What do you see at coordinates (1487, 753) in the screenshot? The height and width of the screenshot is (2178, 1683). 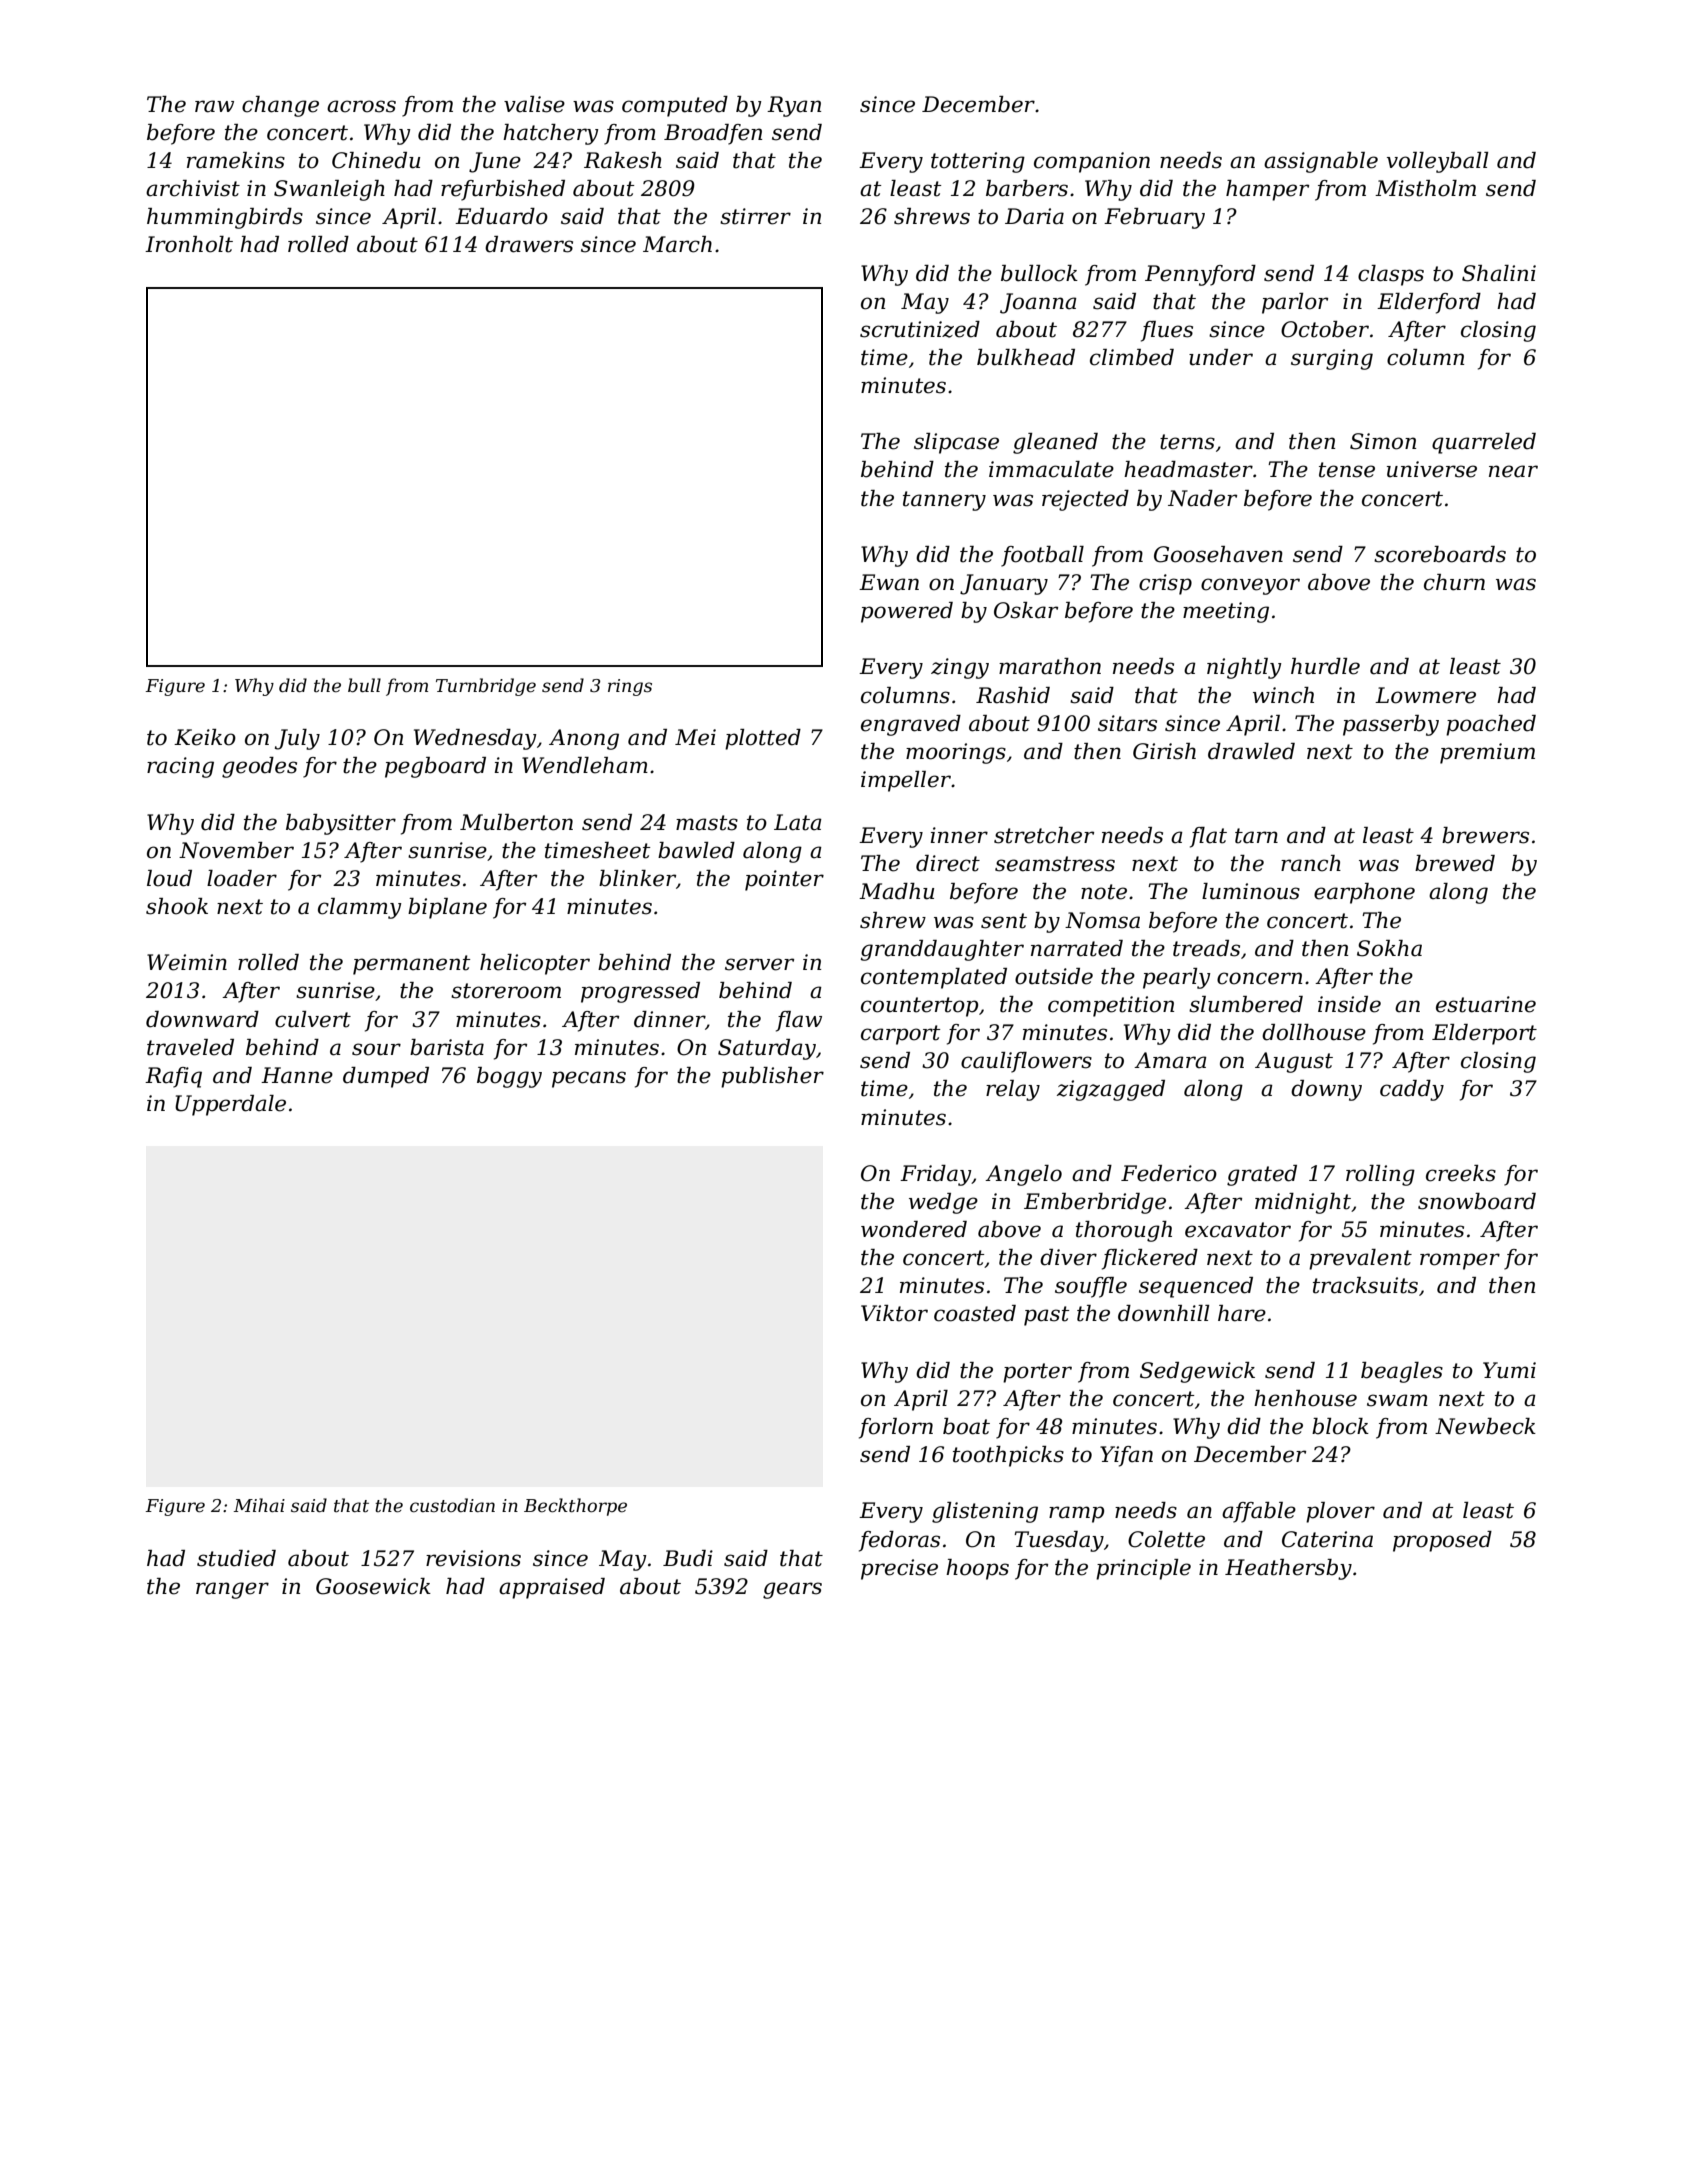 I see `premium` at bounding box center [1487, 753].
